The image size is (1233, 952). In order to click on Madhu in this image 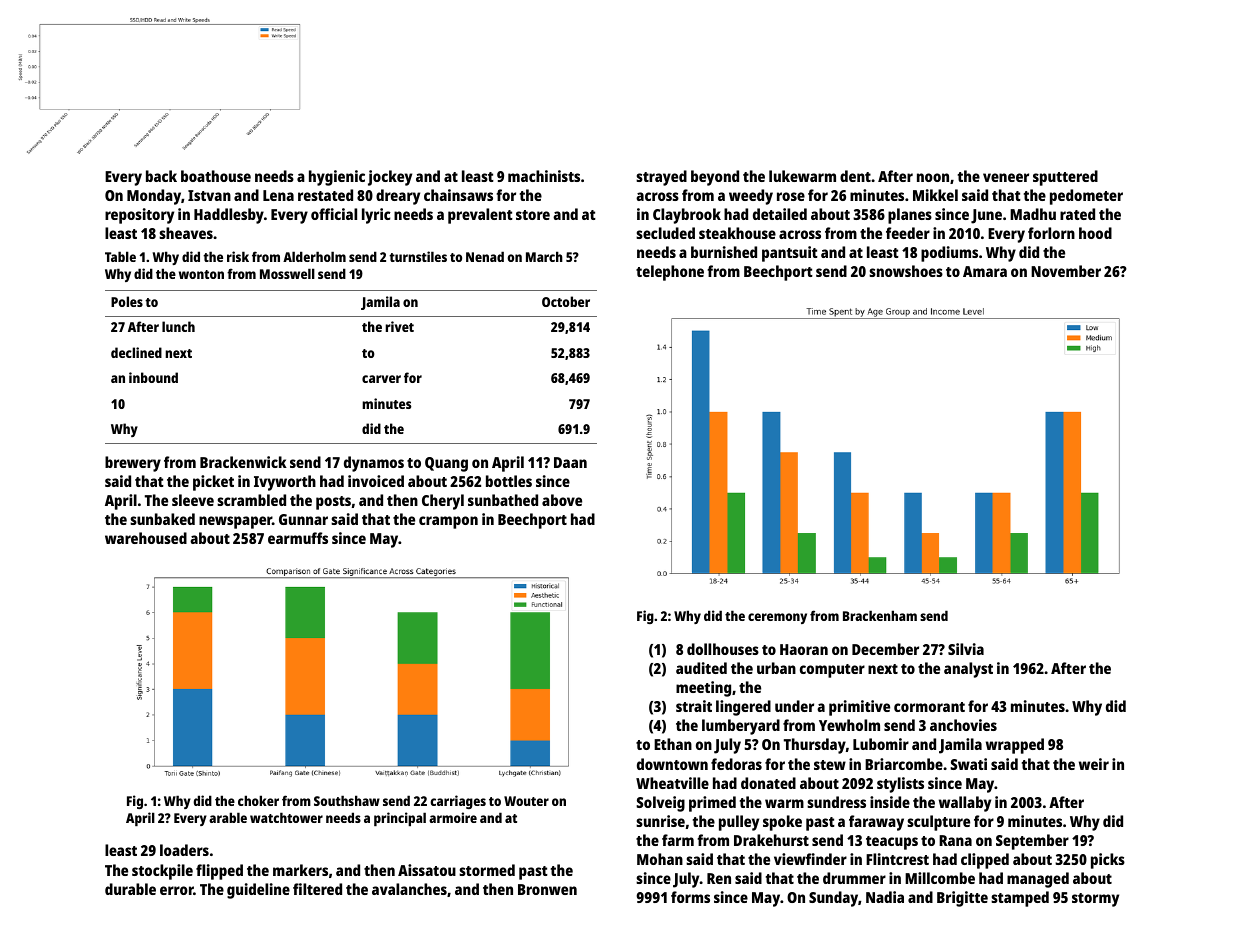, I will do `click(1033, 214)`.
